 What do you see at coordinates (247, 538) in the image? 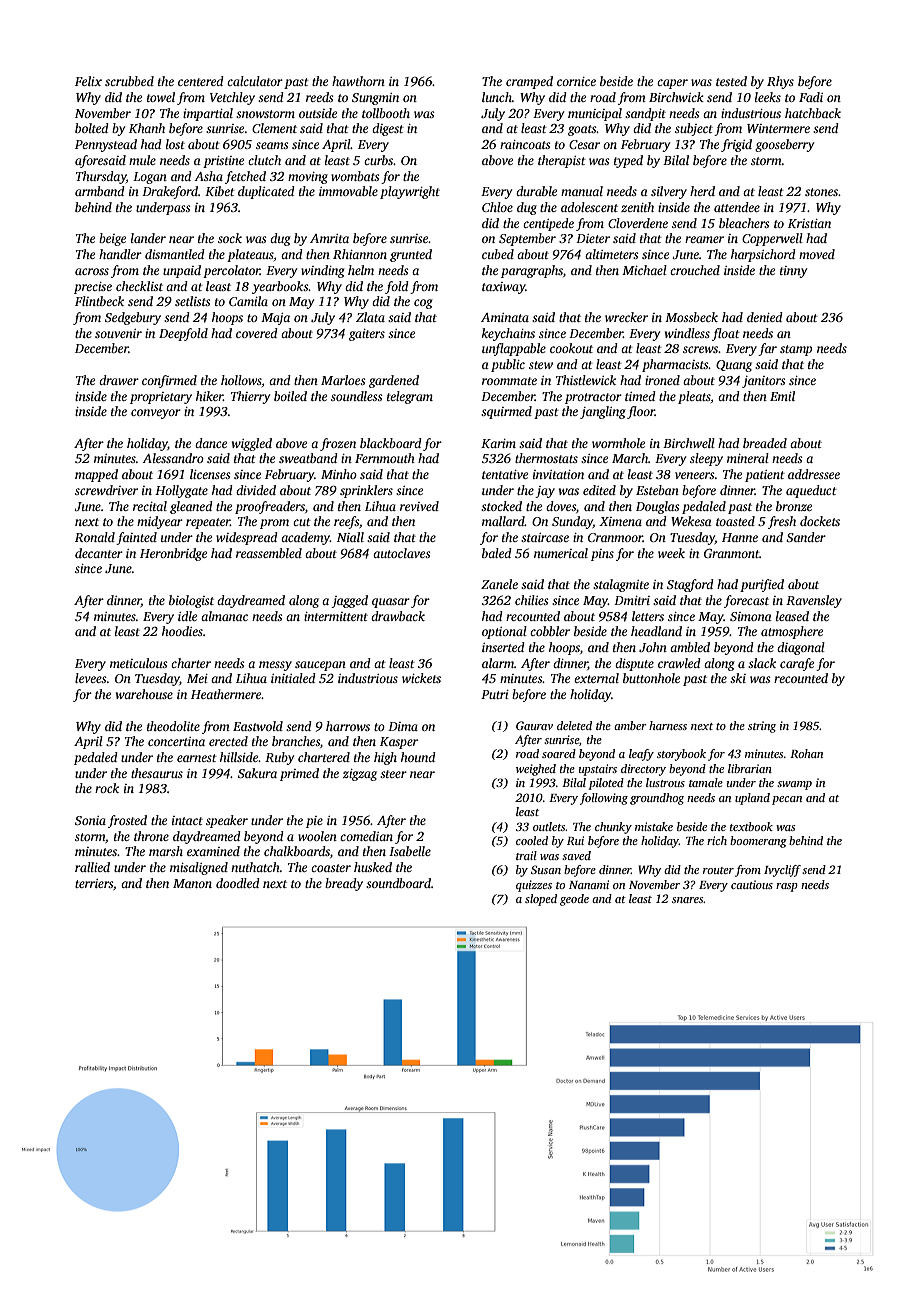
I see `widespread` at bounding box center [247, 538].
